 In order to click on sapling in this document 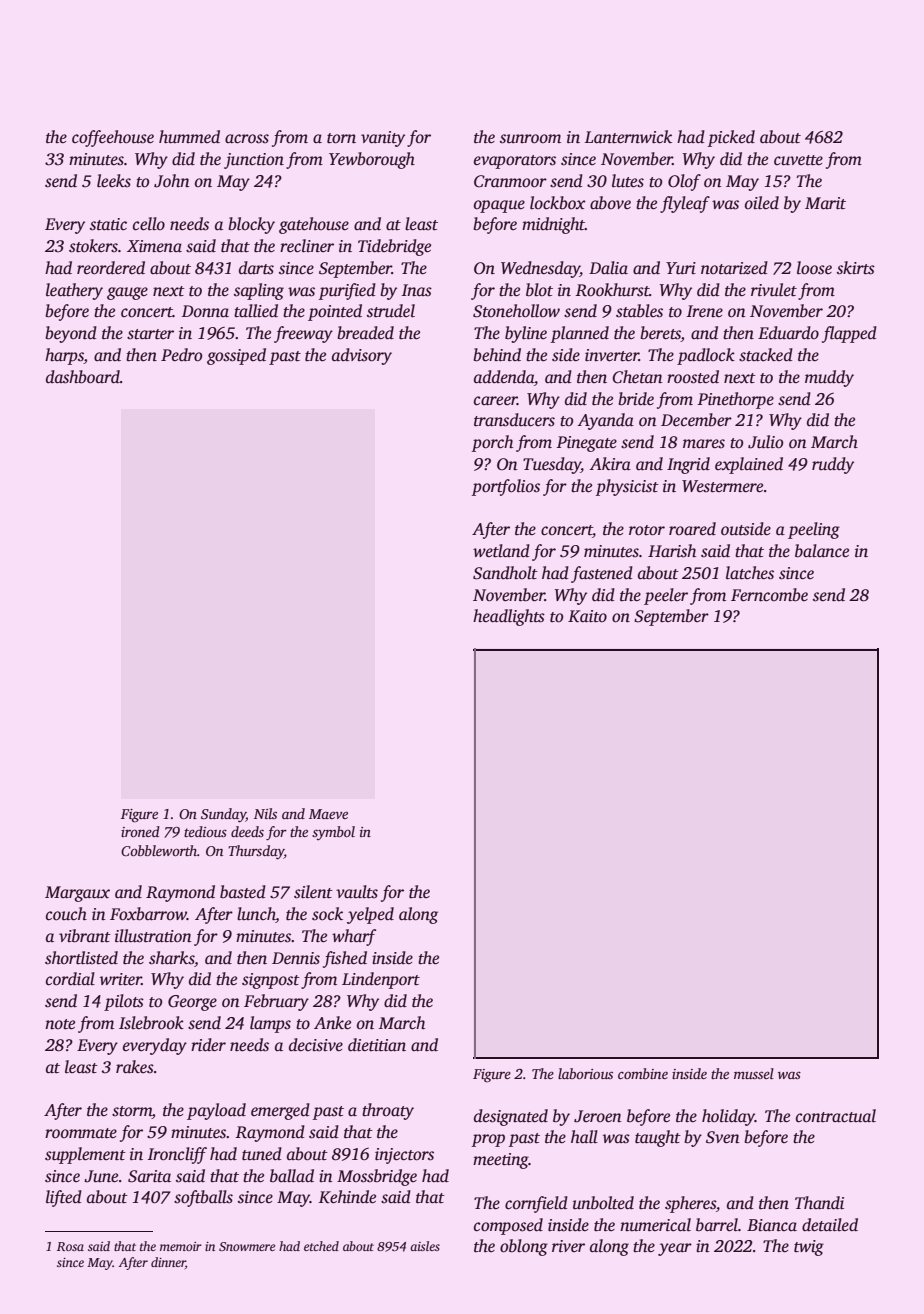, I will do `click(259, 291)`.
